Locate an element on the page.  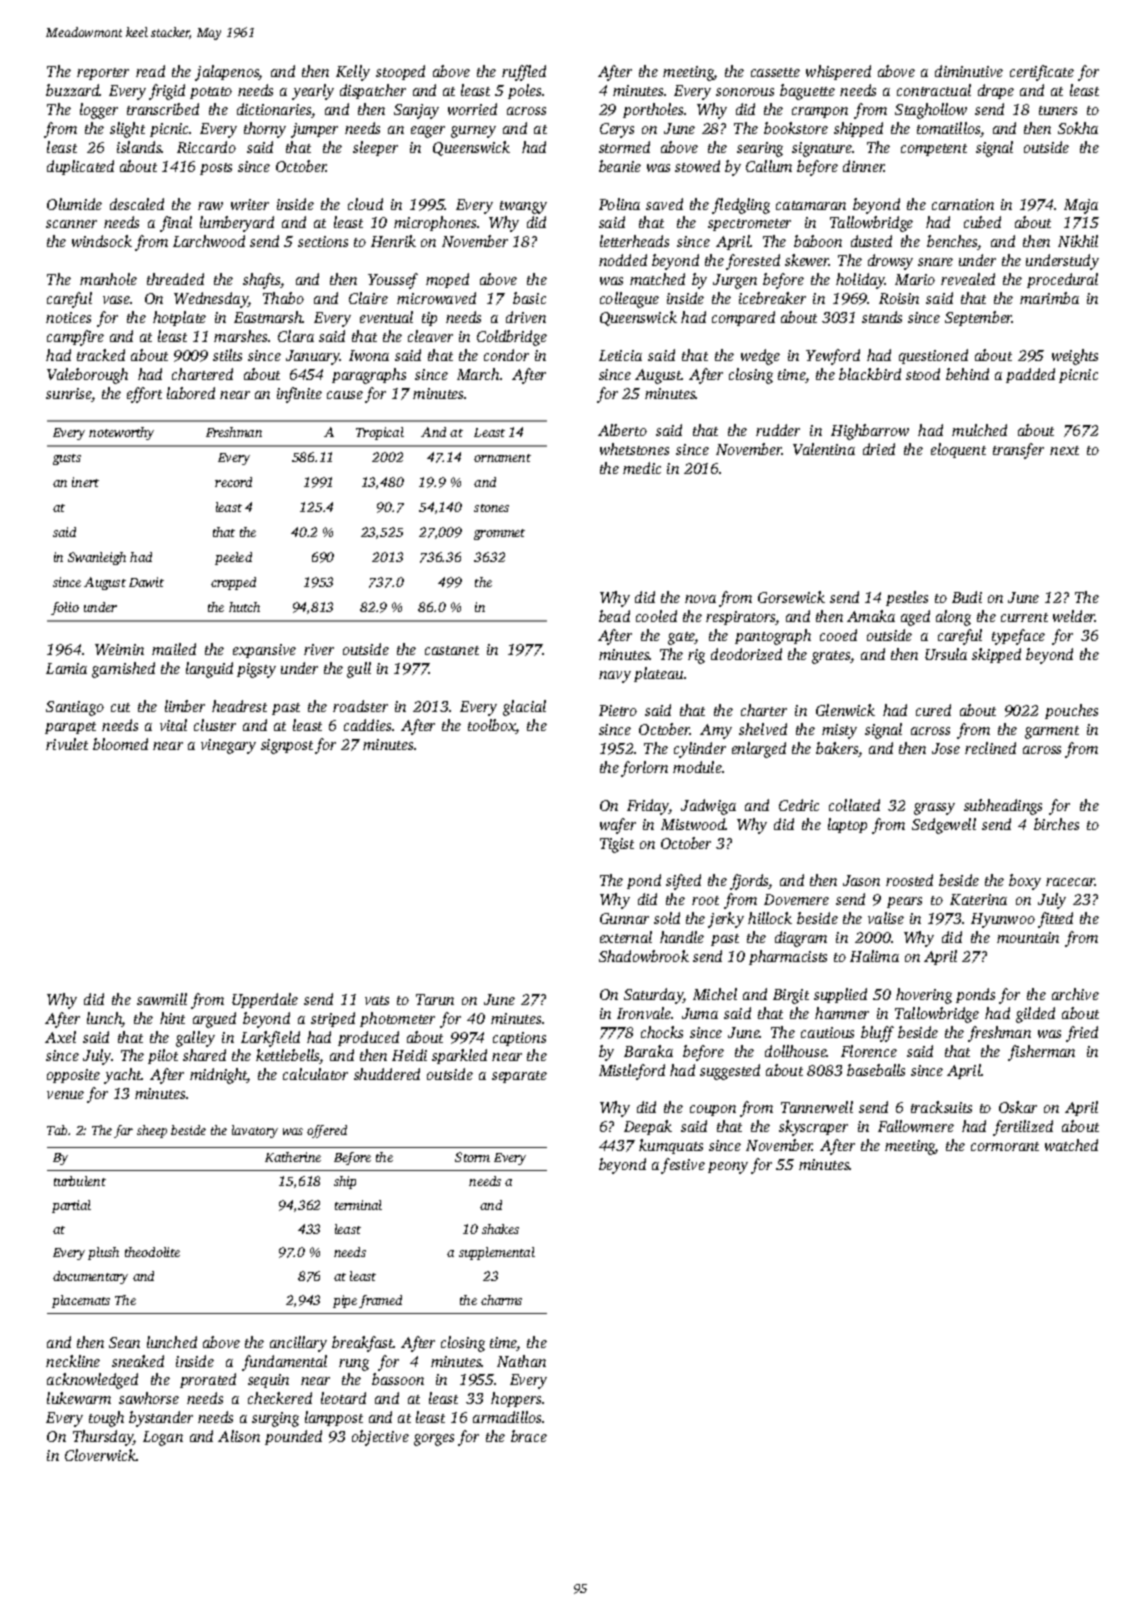
sunrise is located at coordinates (69, 395).
